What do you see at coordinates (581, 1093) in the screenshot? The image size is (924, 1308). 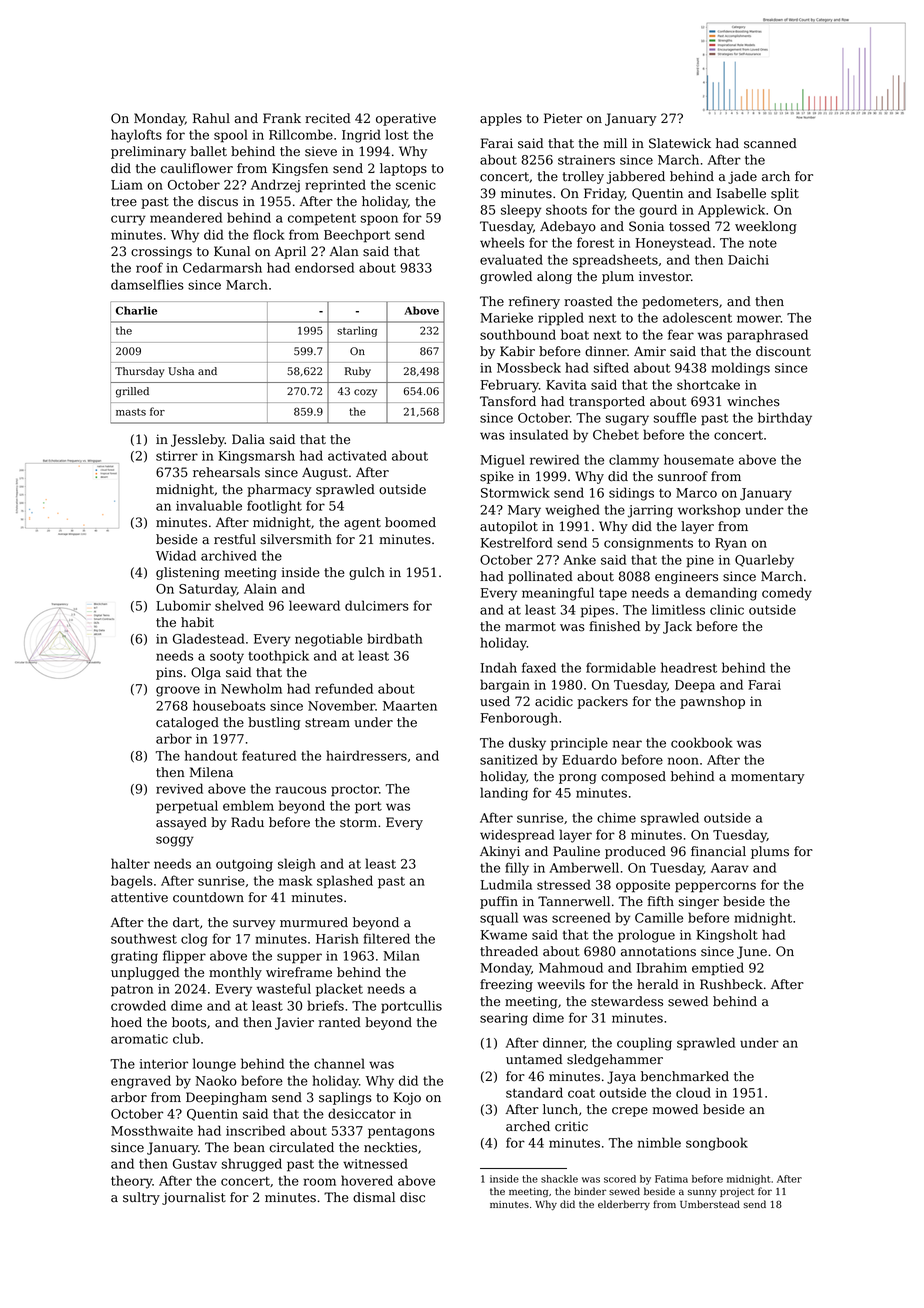 I see `coat` at bounding box center [581, 1093].
